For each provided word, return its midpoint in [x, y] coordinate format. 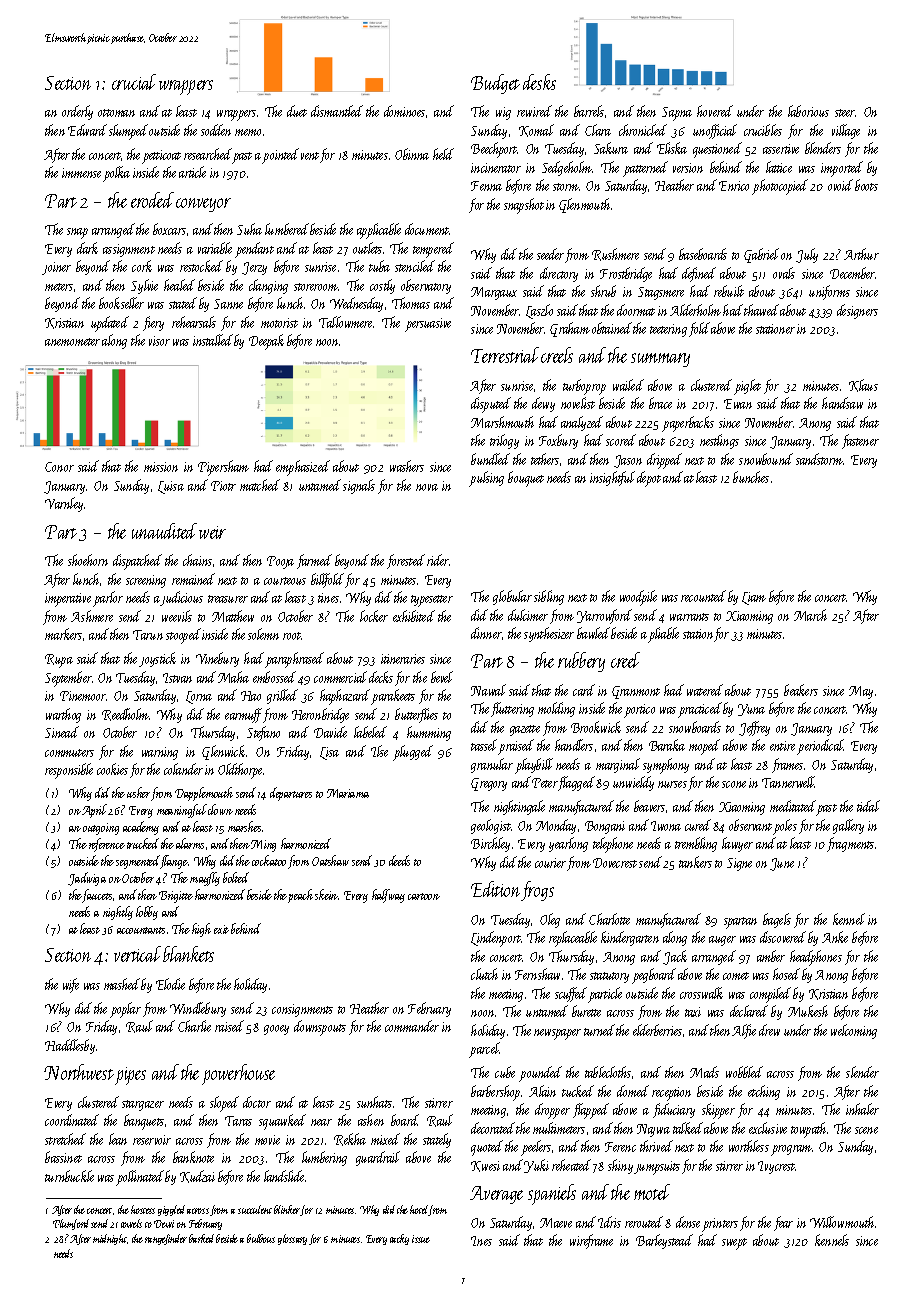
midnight [110, 1239]
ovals [784, 273]
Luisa [171, 487]
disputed [491, 405]
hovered [715, 111]
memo [248, 132]
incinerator [496, 168]
